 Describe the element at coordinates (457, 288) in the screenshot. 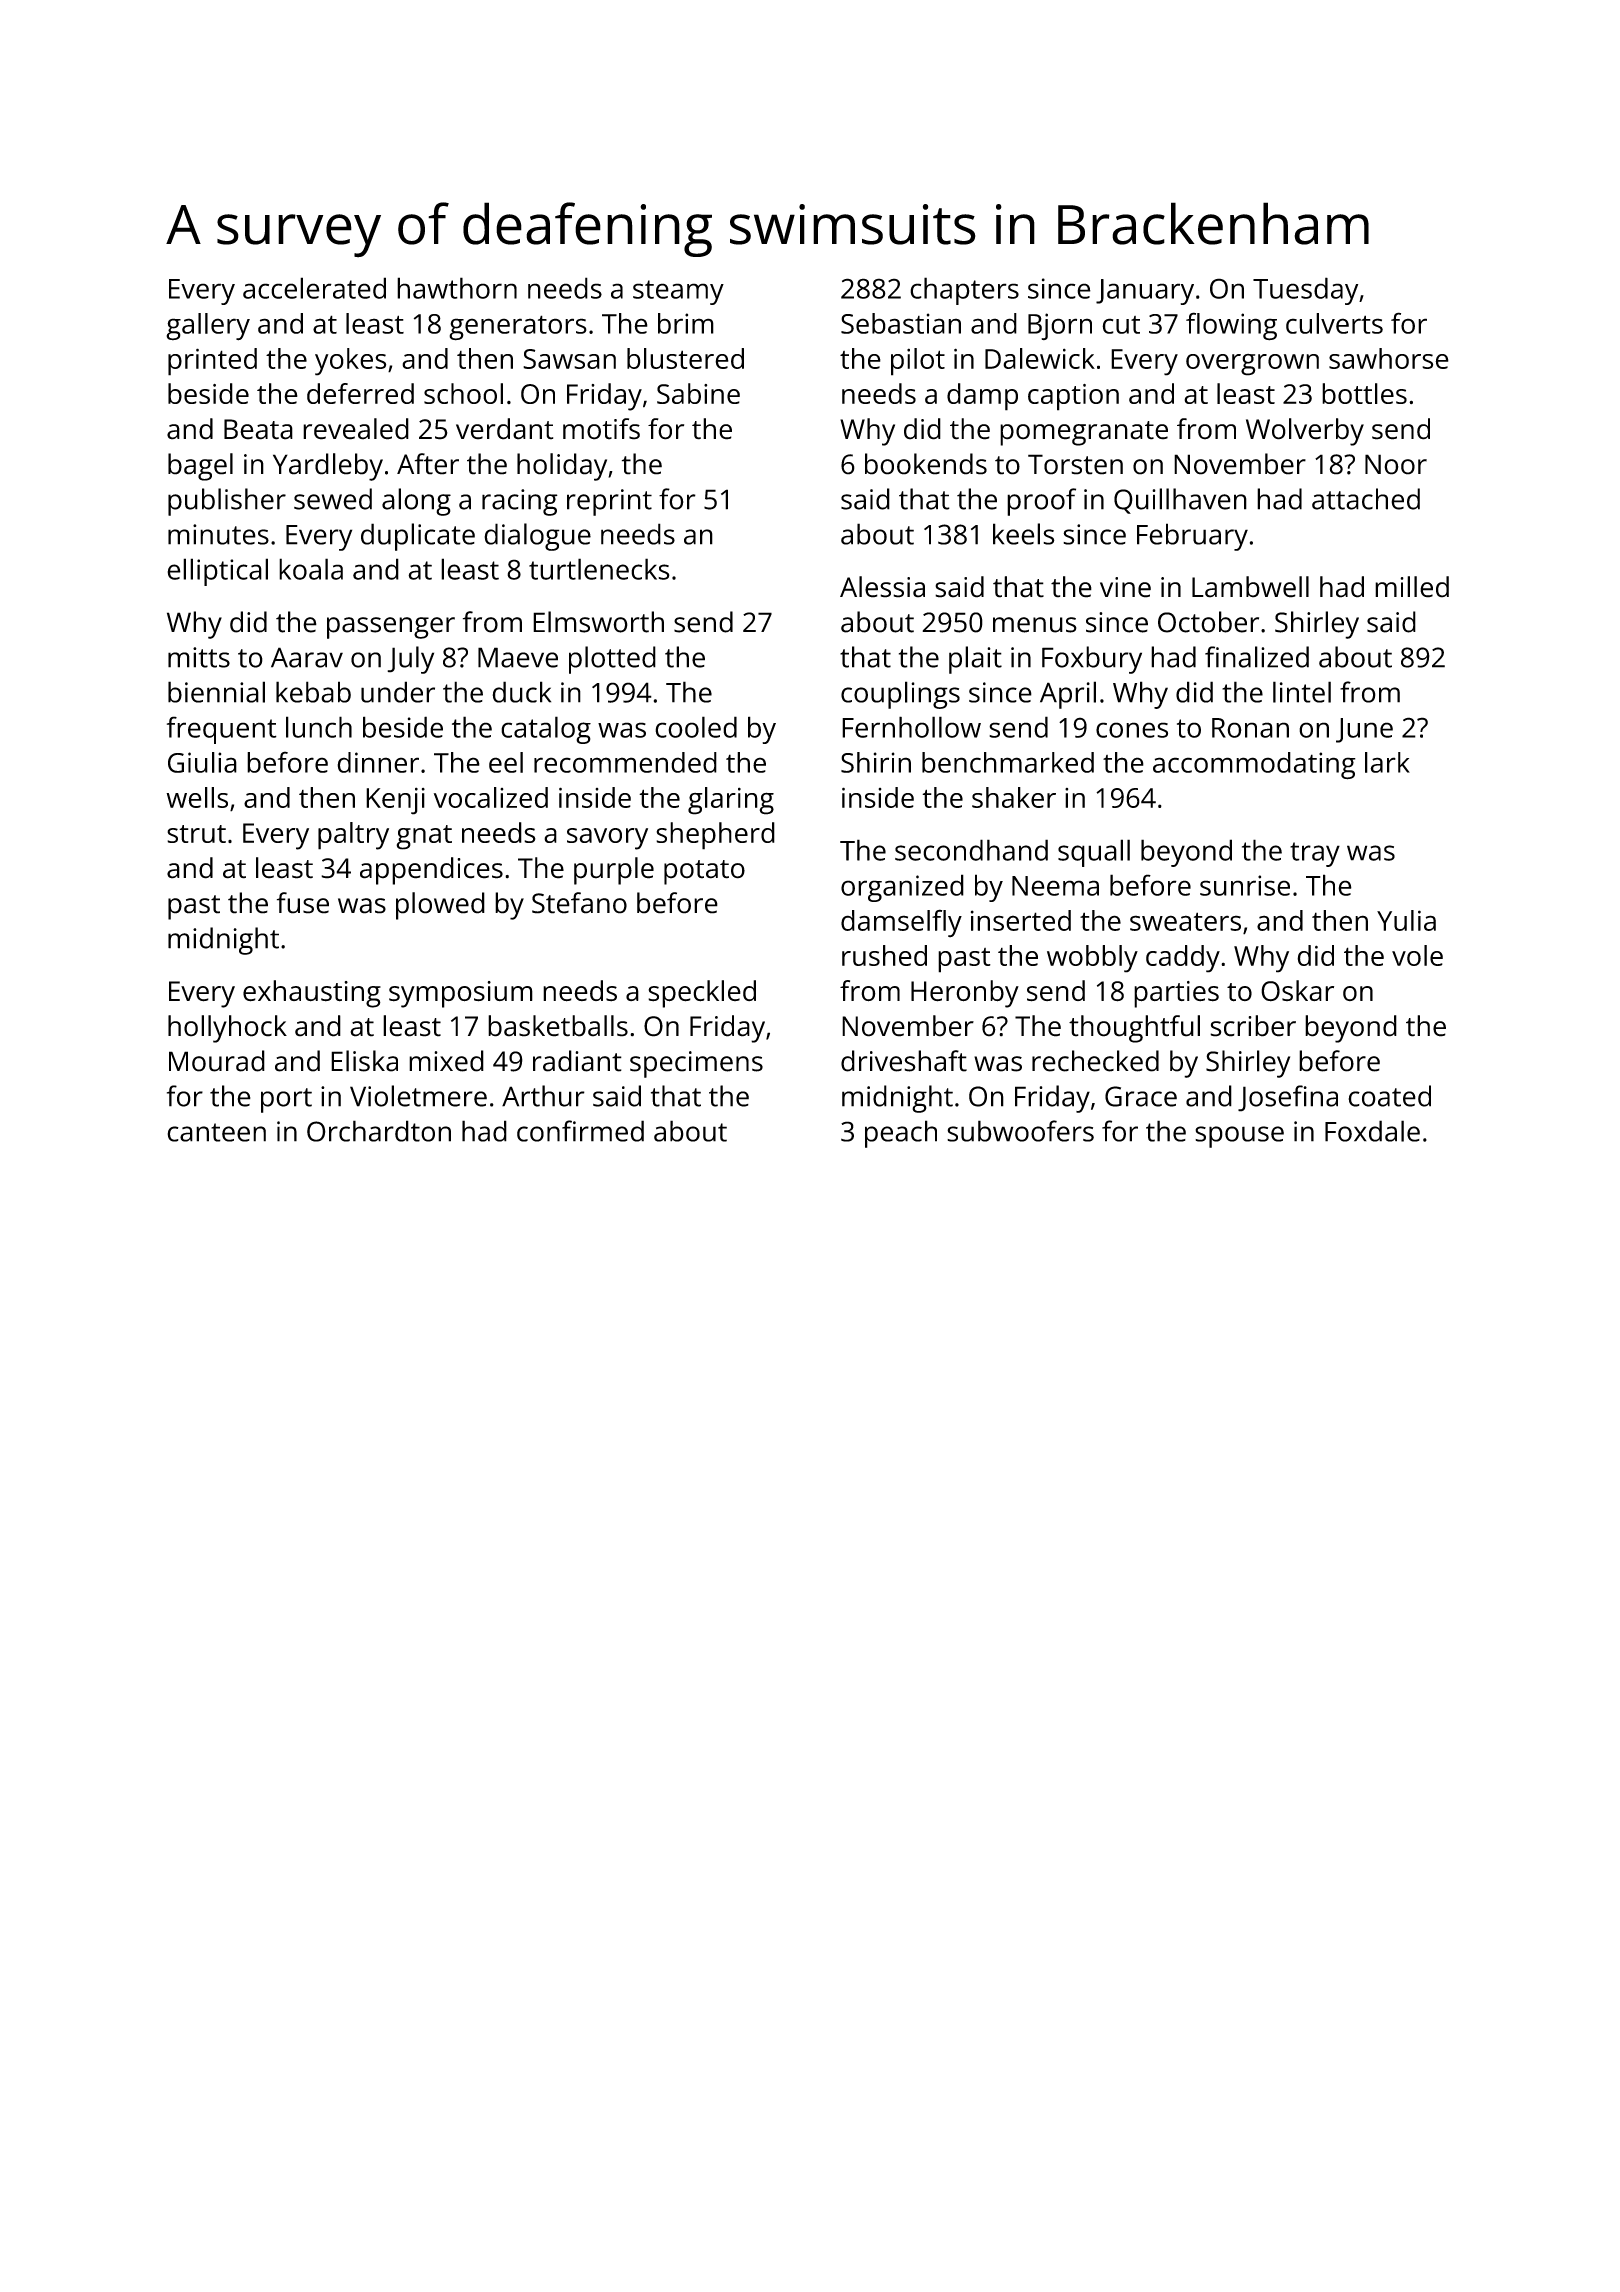

I see `hawthorn` at that location.
